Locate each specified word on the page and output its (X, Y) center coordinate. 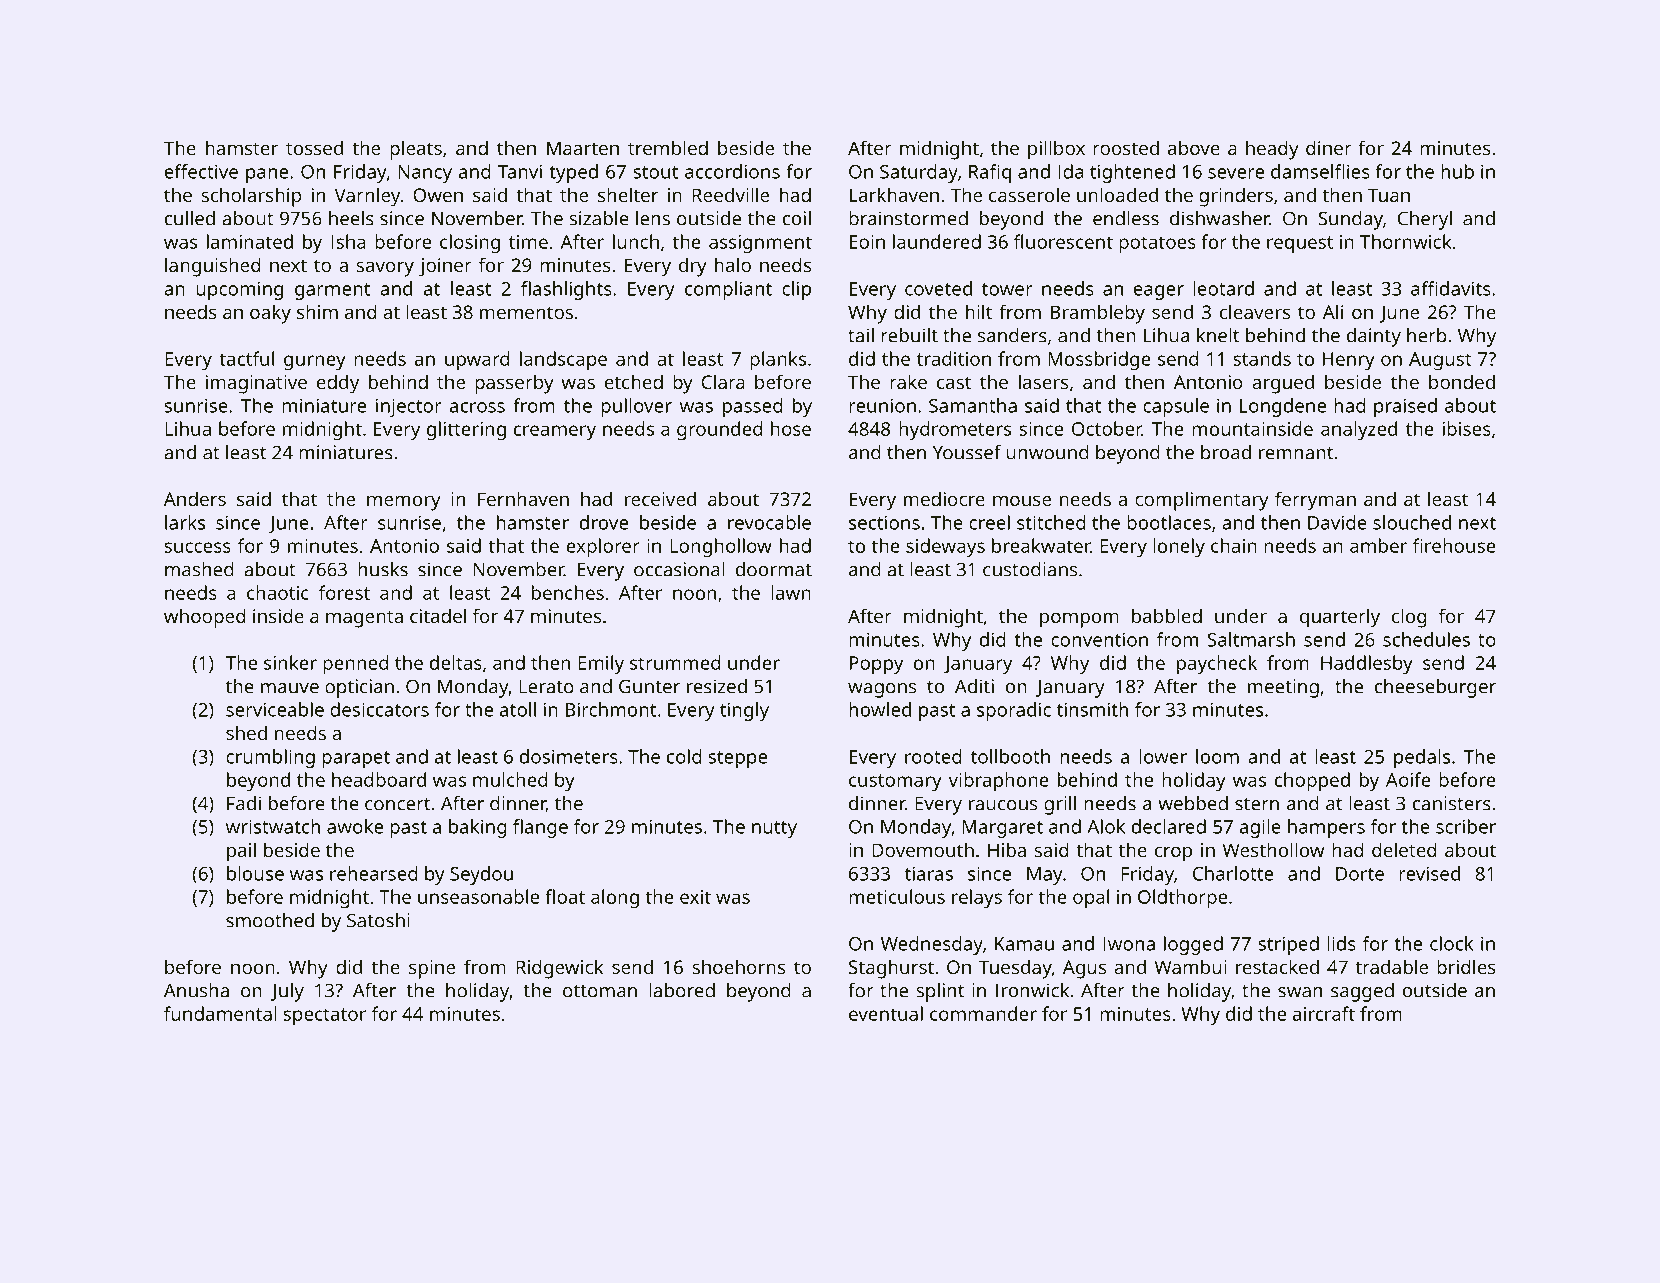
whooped (205, 618)
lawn (791, 592)
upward (477, 361)
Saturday (919, 173)
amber (1378, 545)
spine (432, 969)
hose (791, 428)
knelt (1218, 335)
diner (1329, 147)
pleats (416, 150)
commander (983, 1013)
